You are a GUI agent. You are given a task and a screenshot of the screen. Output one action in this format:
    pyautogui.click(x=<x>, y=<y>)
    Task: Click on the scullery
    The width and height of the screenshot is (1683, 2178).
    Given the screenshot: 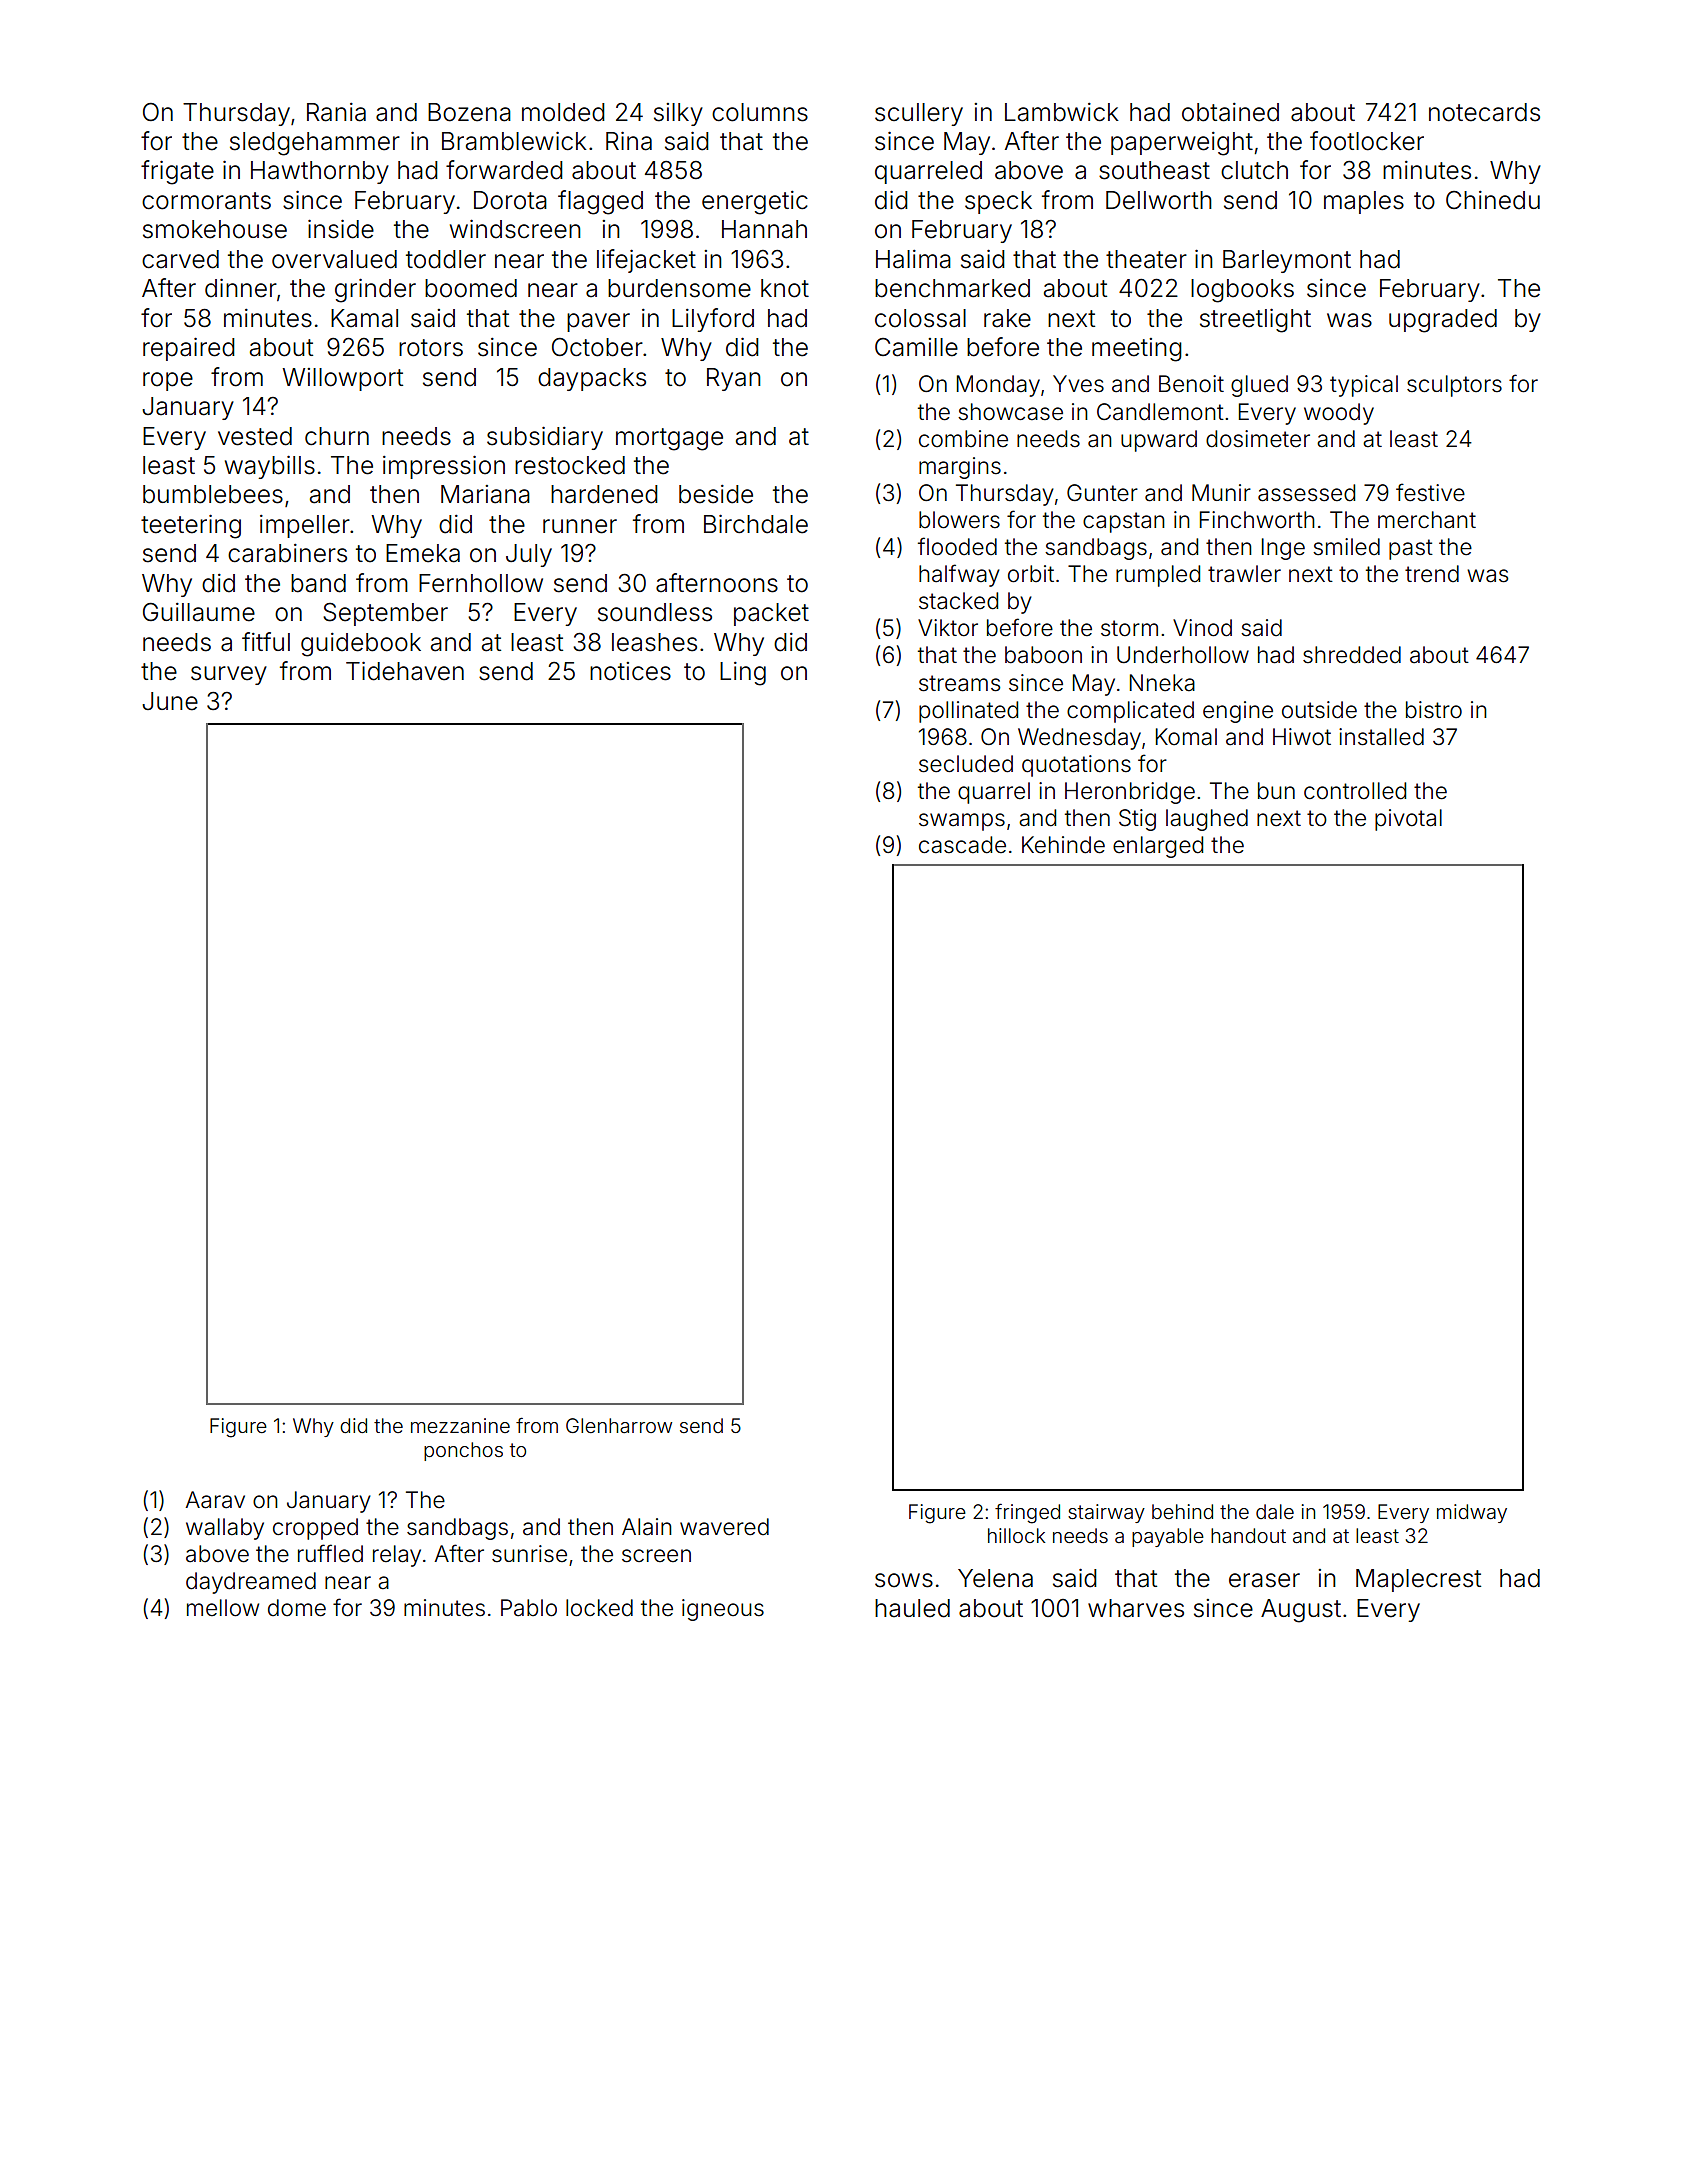 What is the action you would take?
    pyautogui.click(x=919, y=114)
